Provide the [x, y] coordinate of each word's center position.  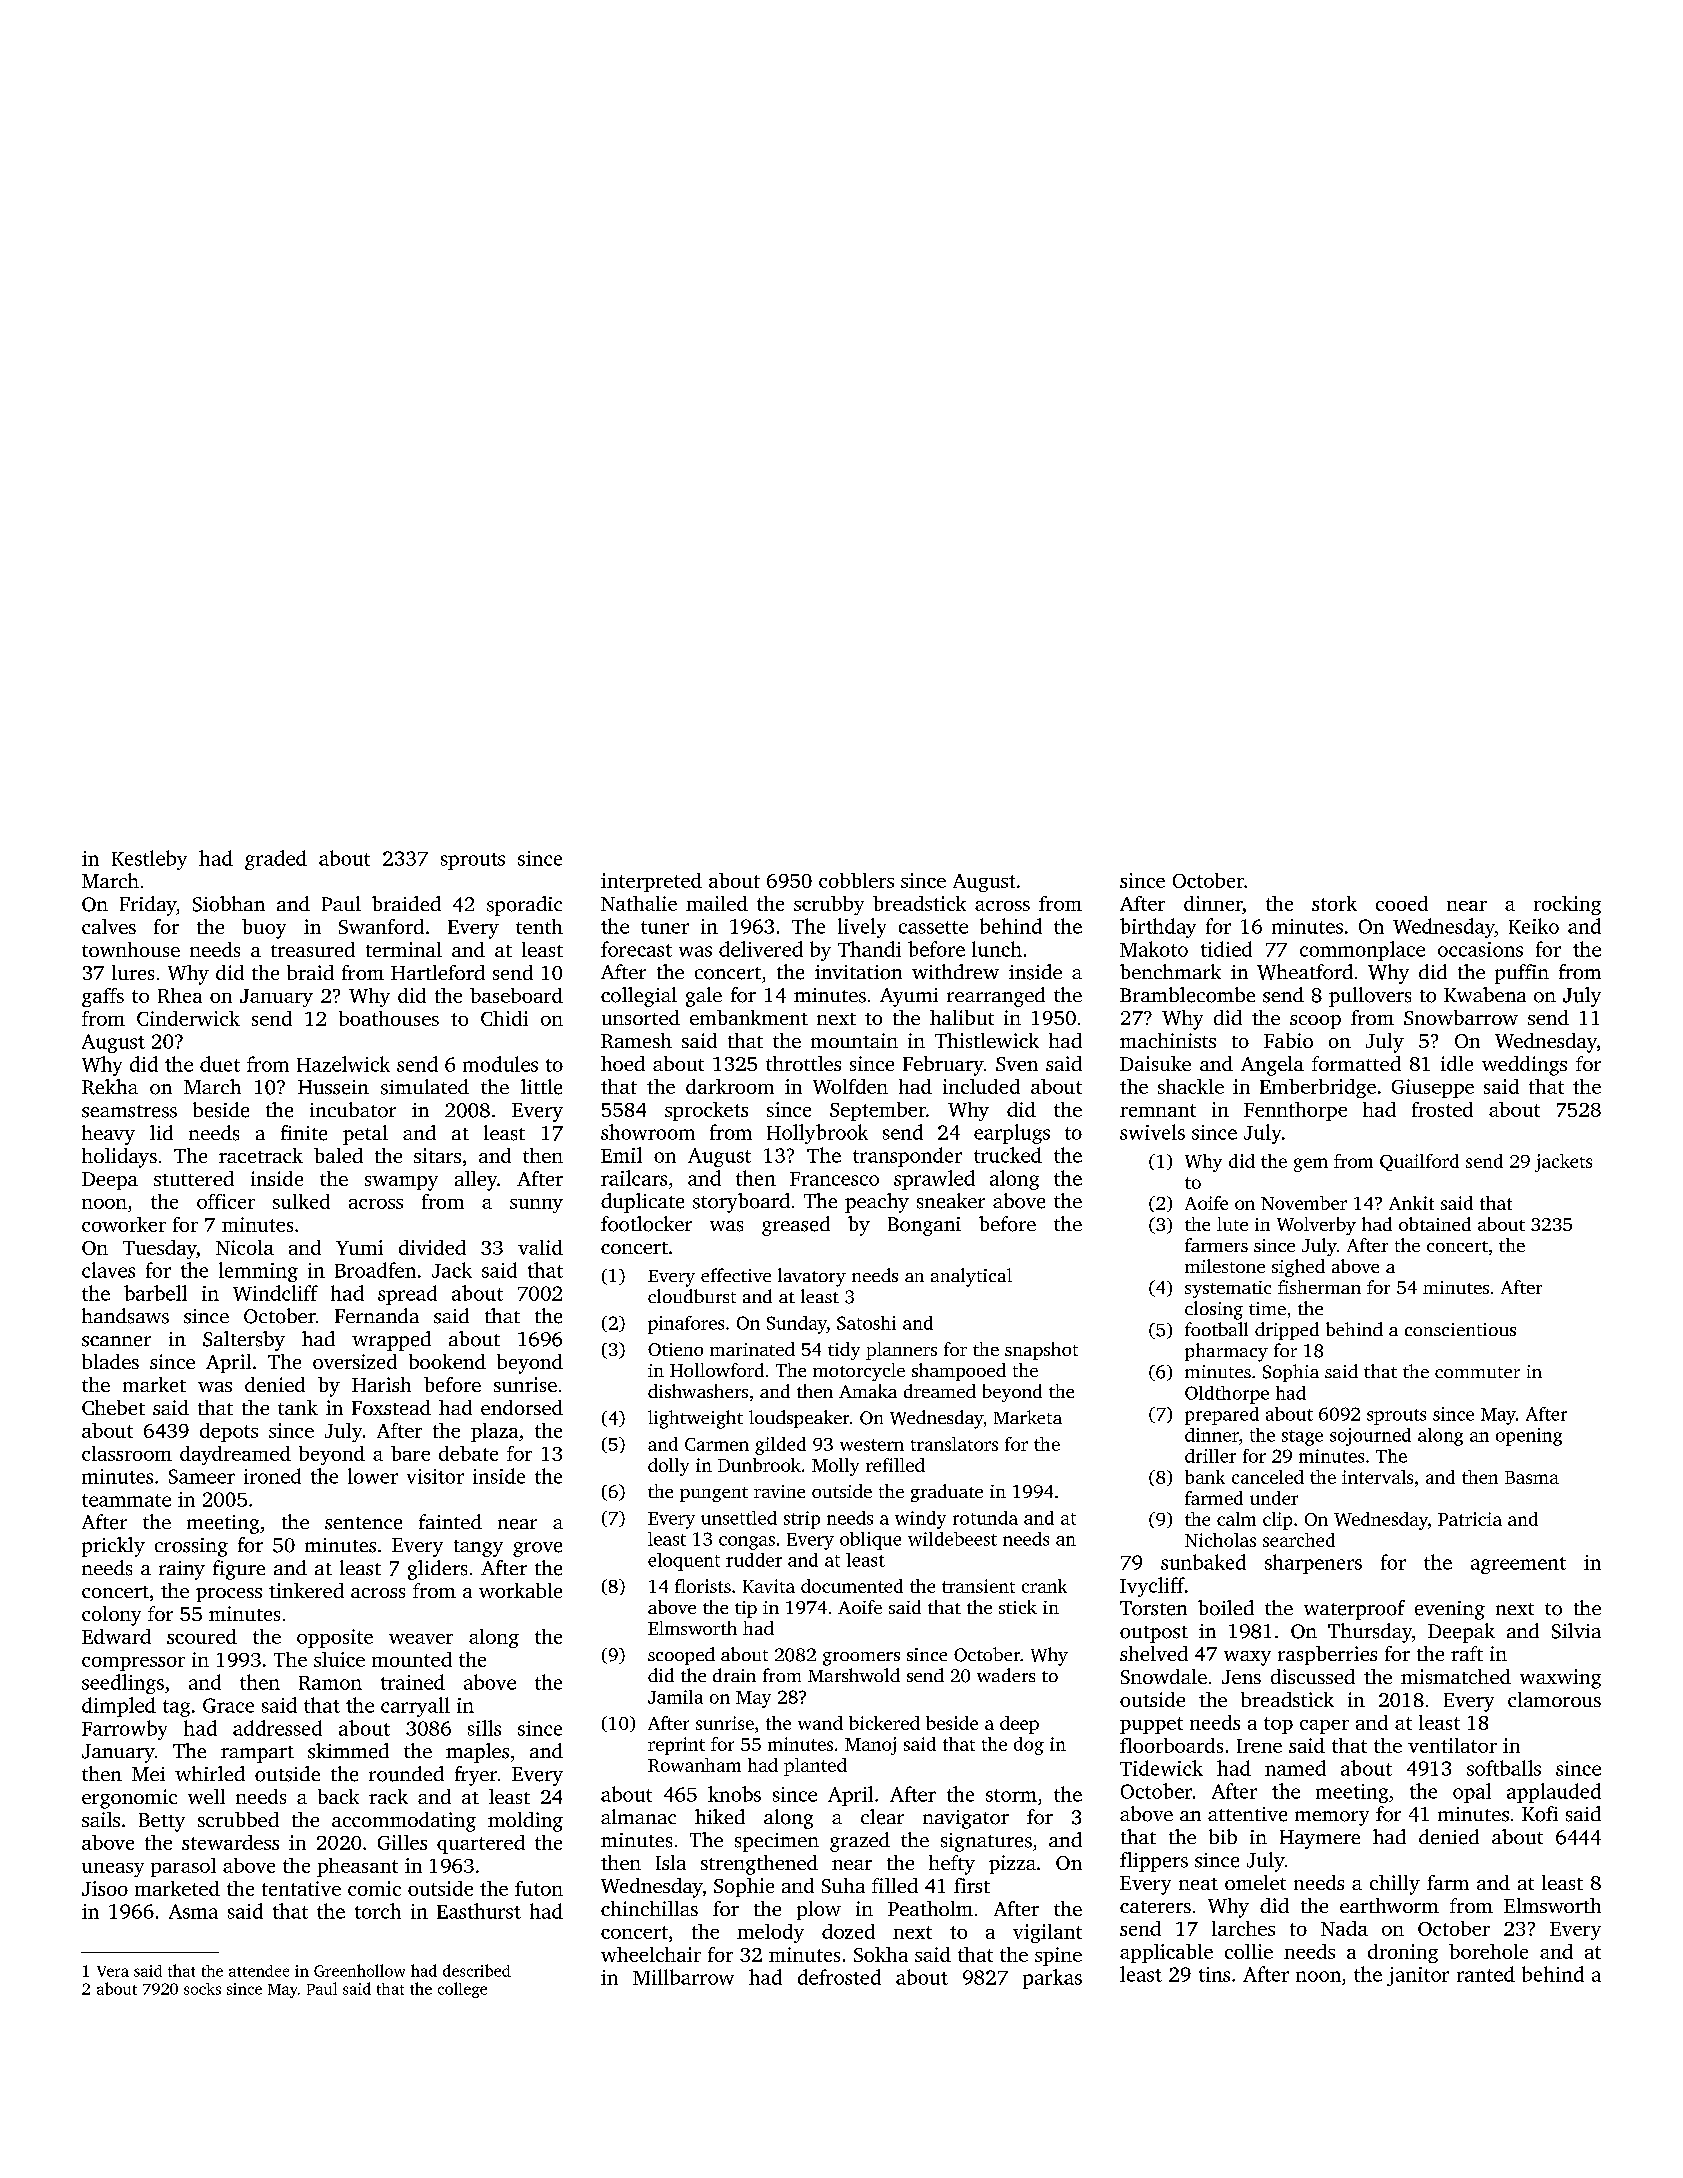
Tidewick [1161, 1768]
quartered [481, 1844]
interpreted [651, 882]
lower [373, 1476]
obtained [1435, 1224]
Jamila [675, 1697]
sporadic [524, 906]
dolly [668, 1467]
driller [1210, 1456]
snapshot [1041, 1351]
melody [770, 1933]
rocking [1567, 905]
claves [108, 1270]
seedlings [123, 1684]
